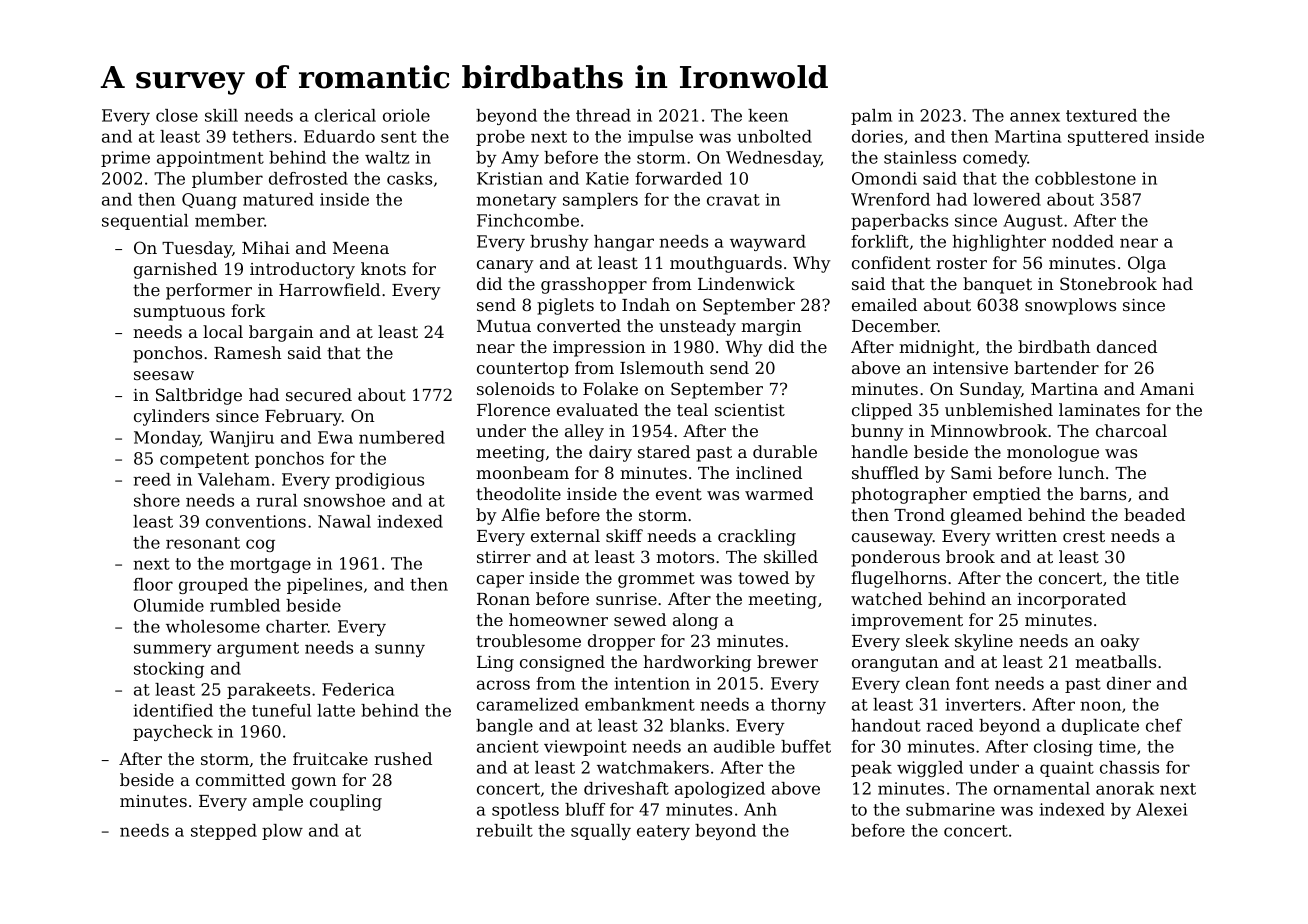 Image resolution: width=1308 pixels, height=924 pixels. Describe the element at coordinates (281, 333) in the document. I see `bargain` at that location.
